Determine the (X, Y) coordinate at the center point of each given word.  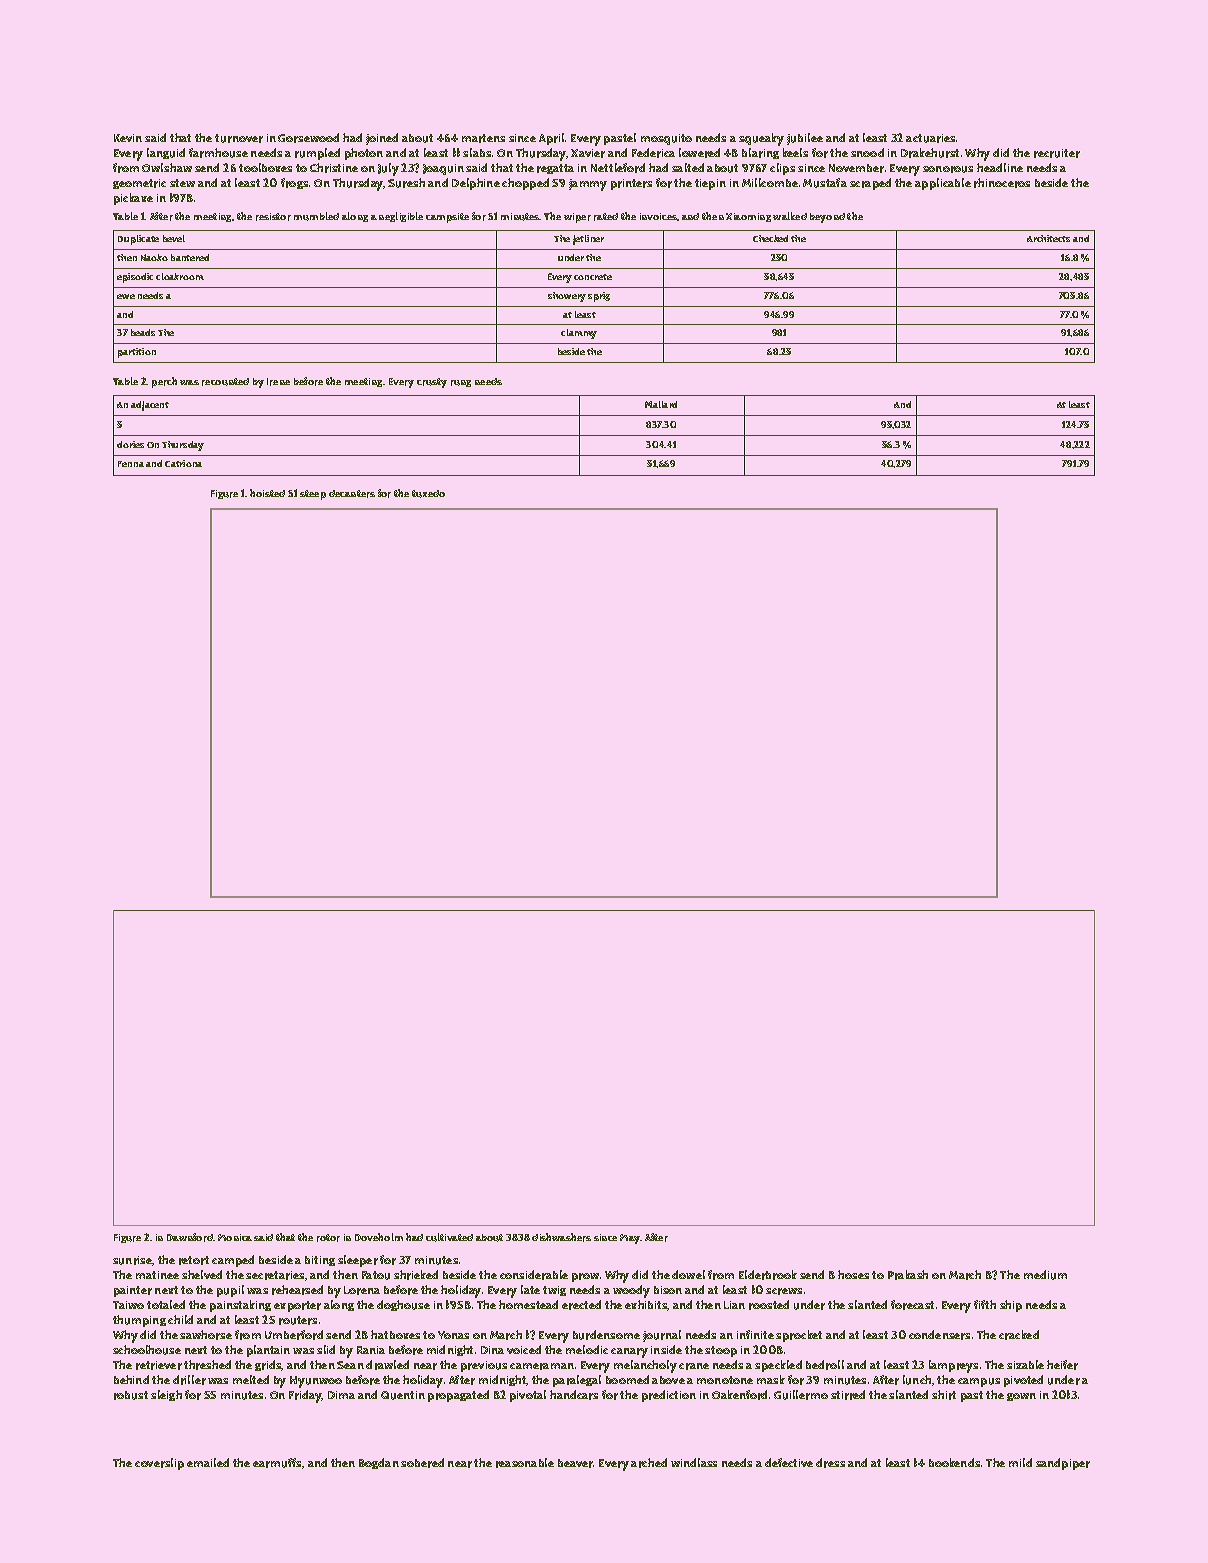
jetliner (588, 240)
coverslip (159, 1464)
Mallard (661, 404)
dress (830, 1463)
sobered (422, 1463)
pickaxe (133, 199)
